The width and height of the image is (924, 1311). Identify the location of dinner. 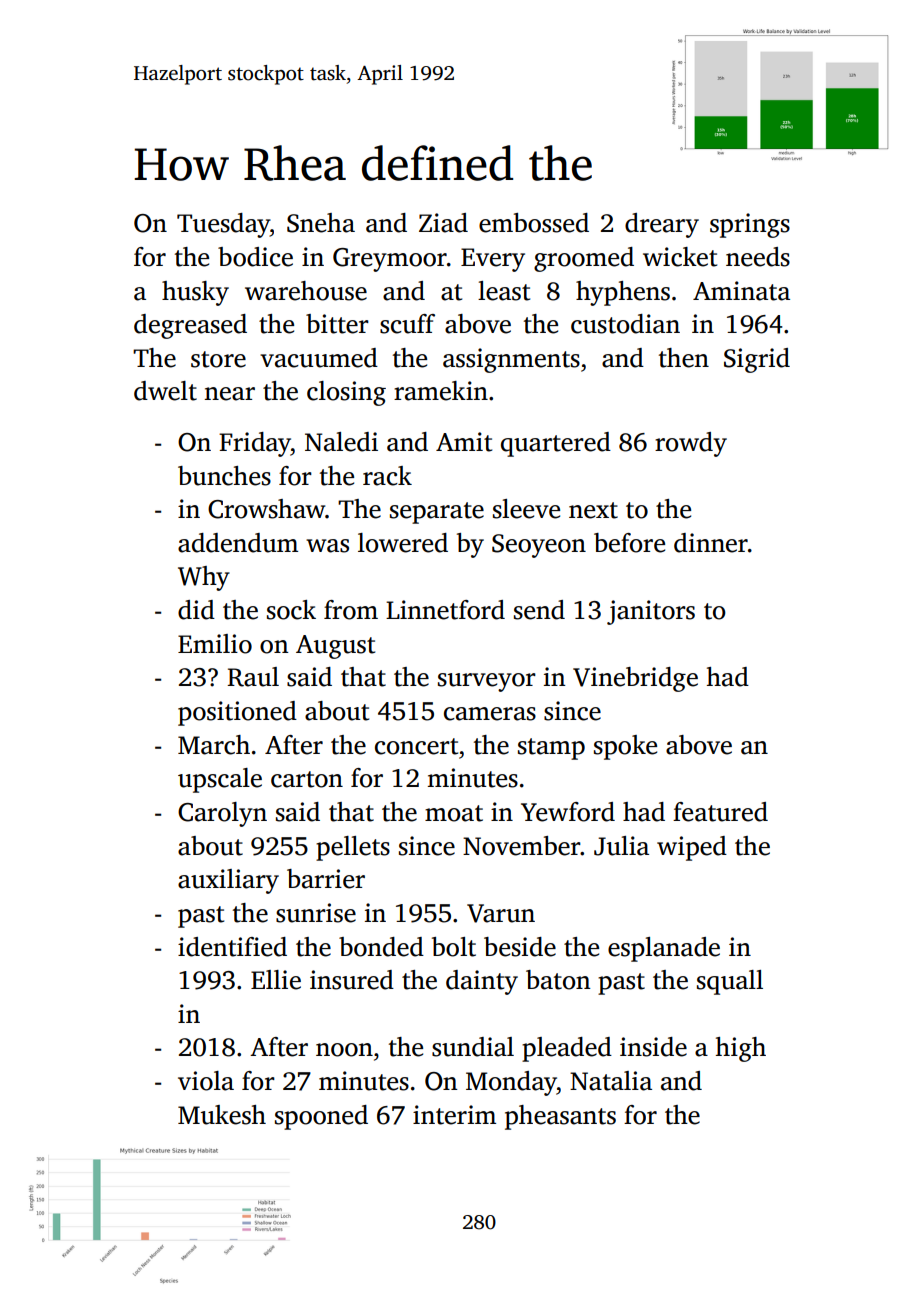
(711, 543).
